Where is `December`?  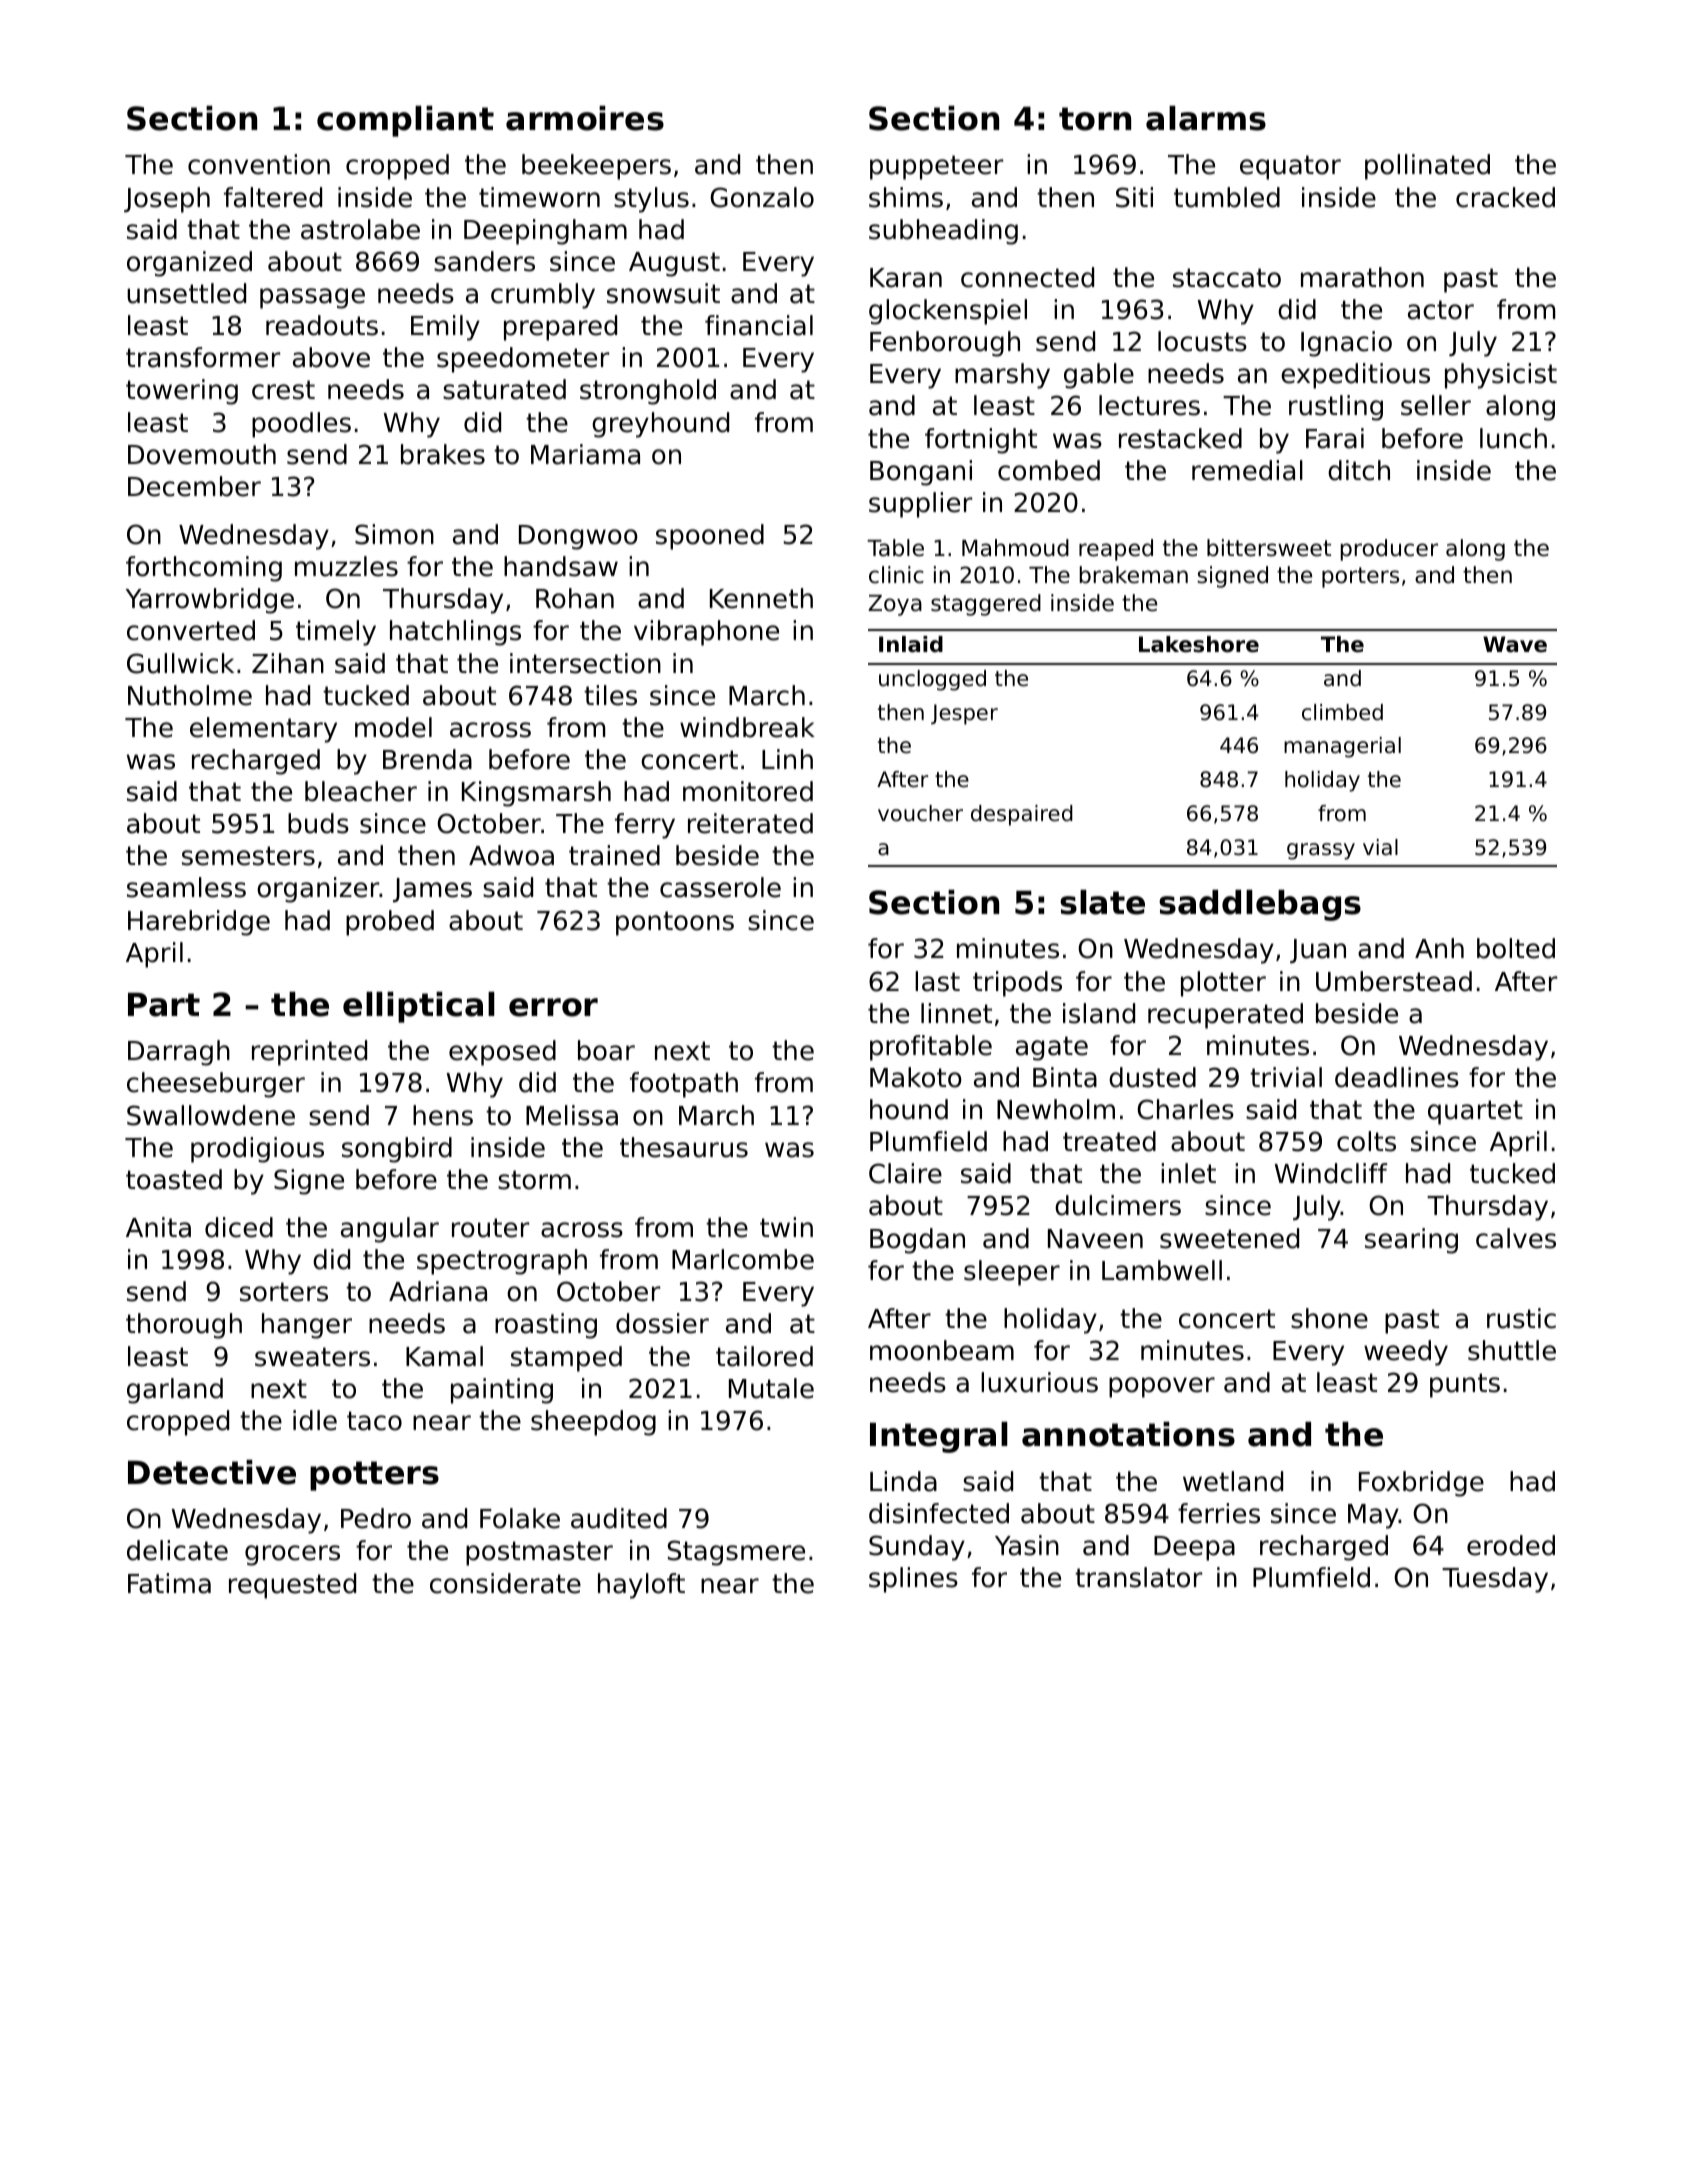 December is located at coordinates (194, 486).
